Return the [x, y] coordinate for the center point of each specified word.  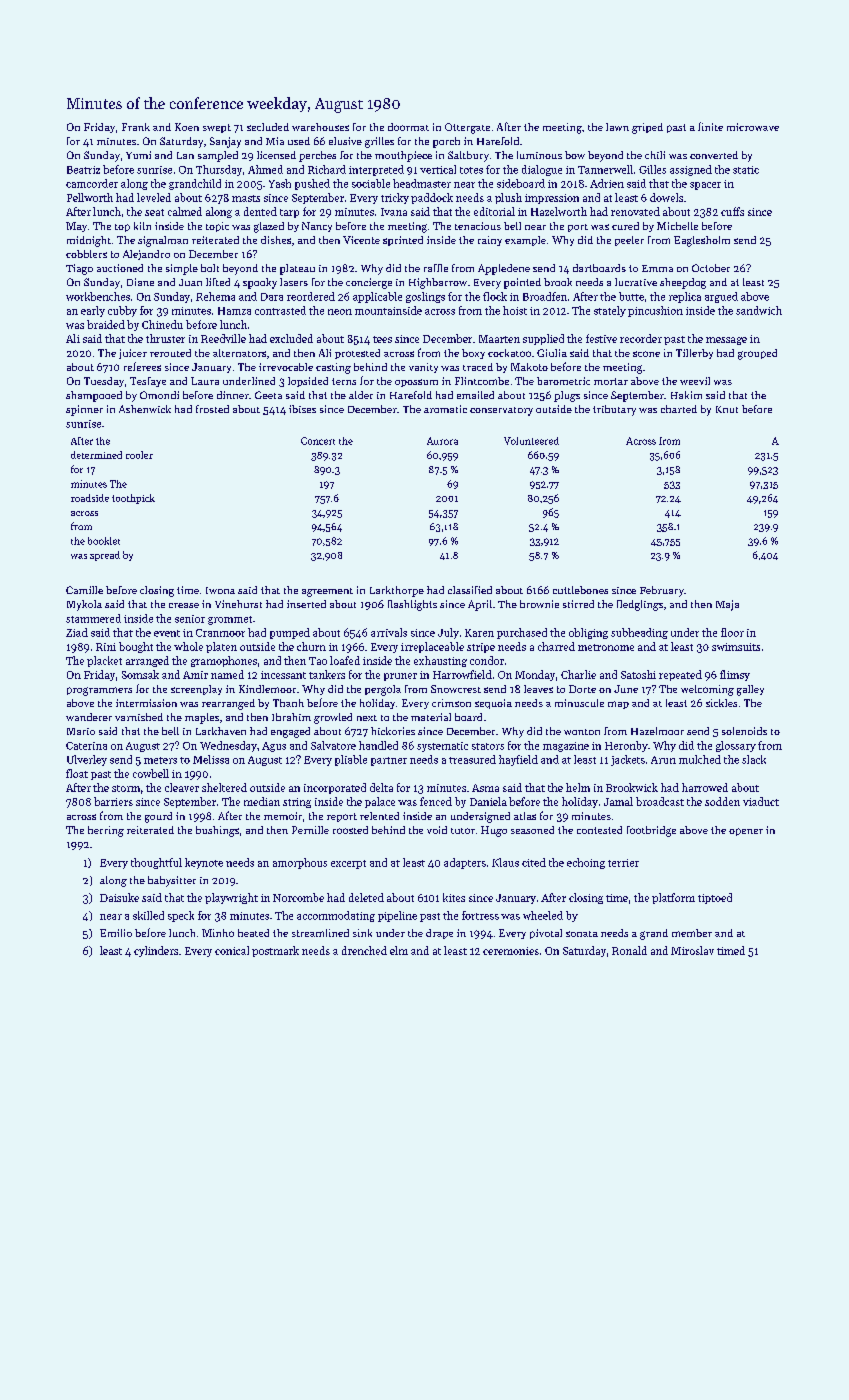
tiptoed [715, 898]
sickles [721, 703]
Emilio [116, 933]
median [262, 801]
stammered [93, 618]
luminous [539, 155]
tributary [614, 410]
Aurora [442, 441]
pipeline [397, 916]
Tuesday [104, 382]
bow [575, 155]
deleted [366, 897]
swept [217, 128]
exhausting [440, 661]
